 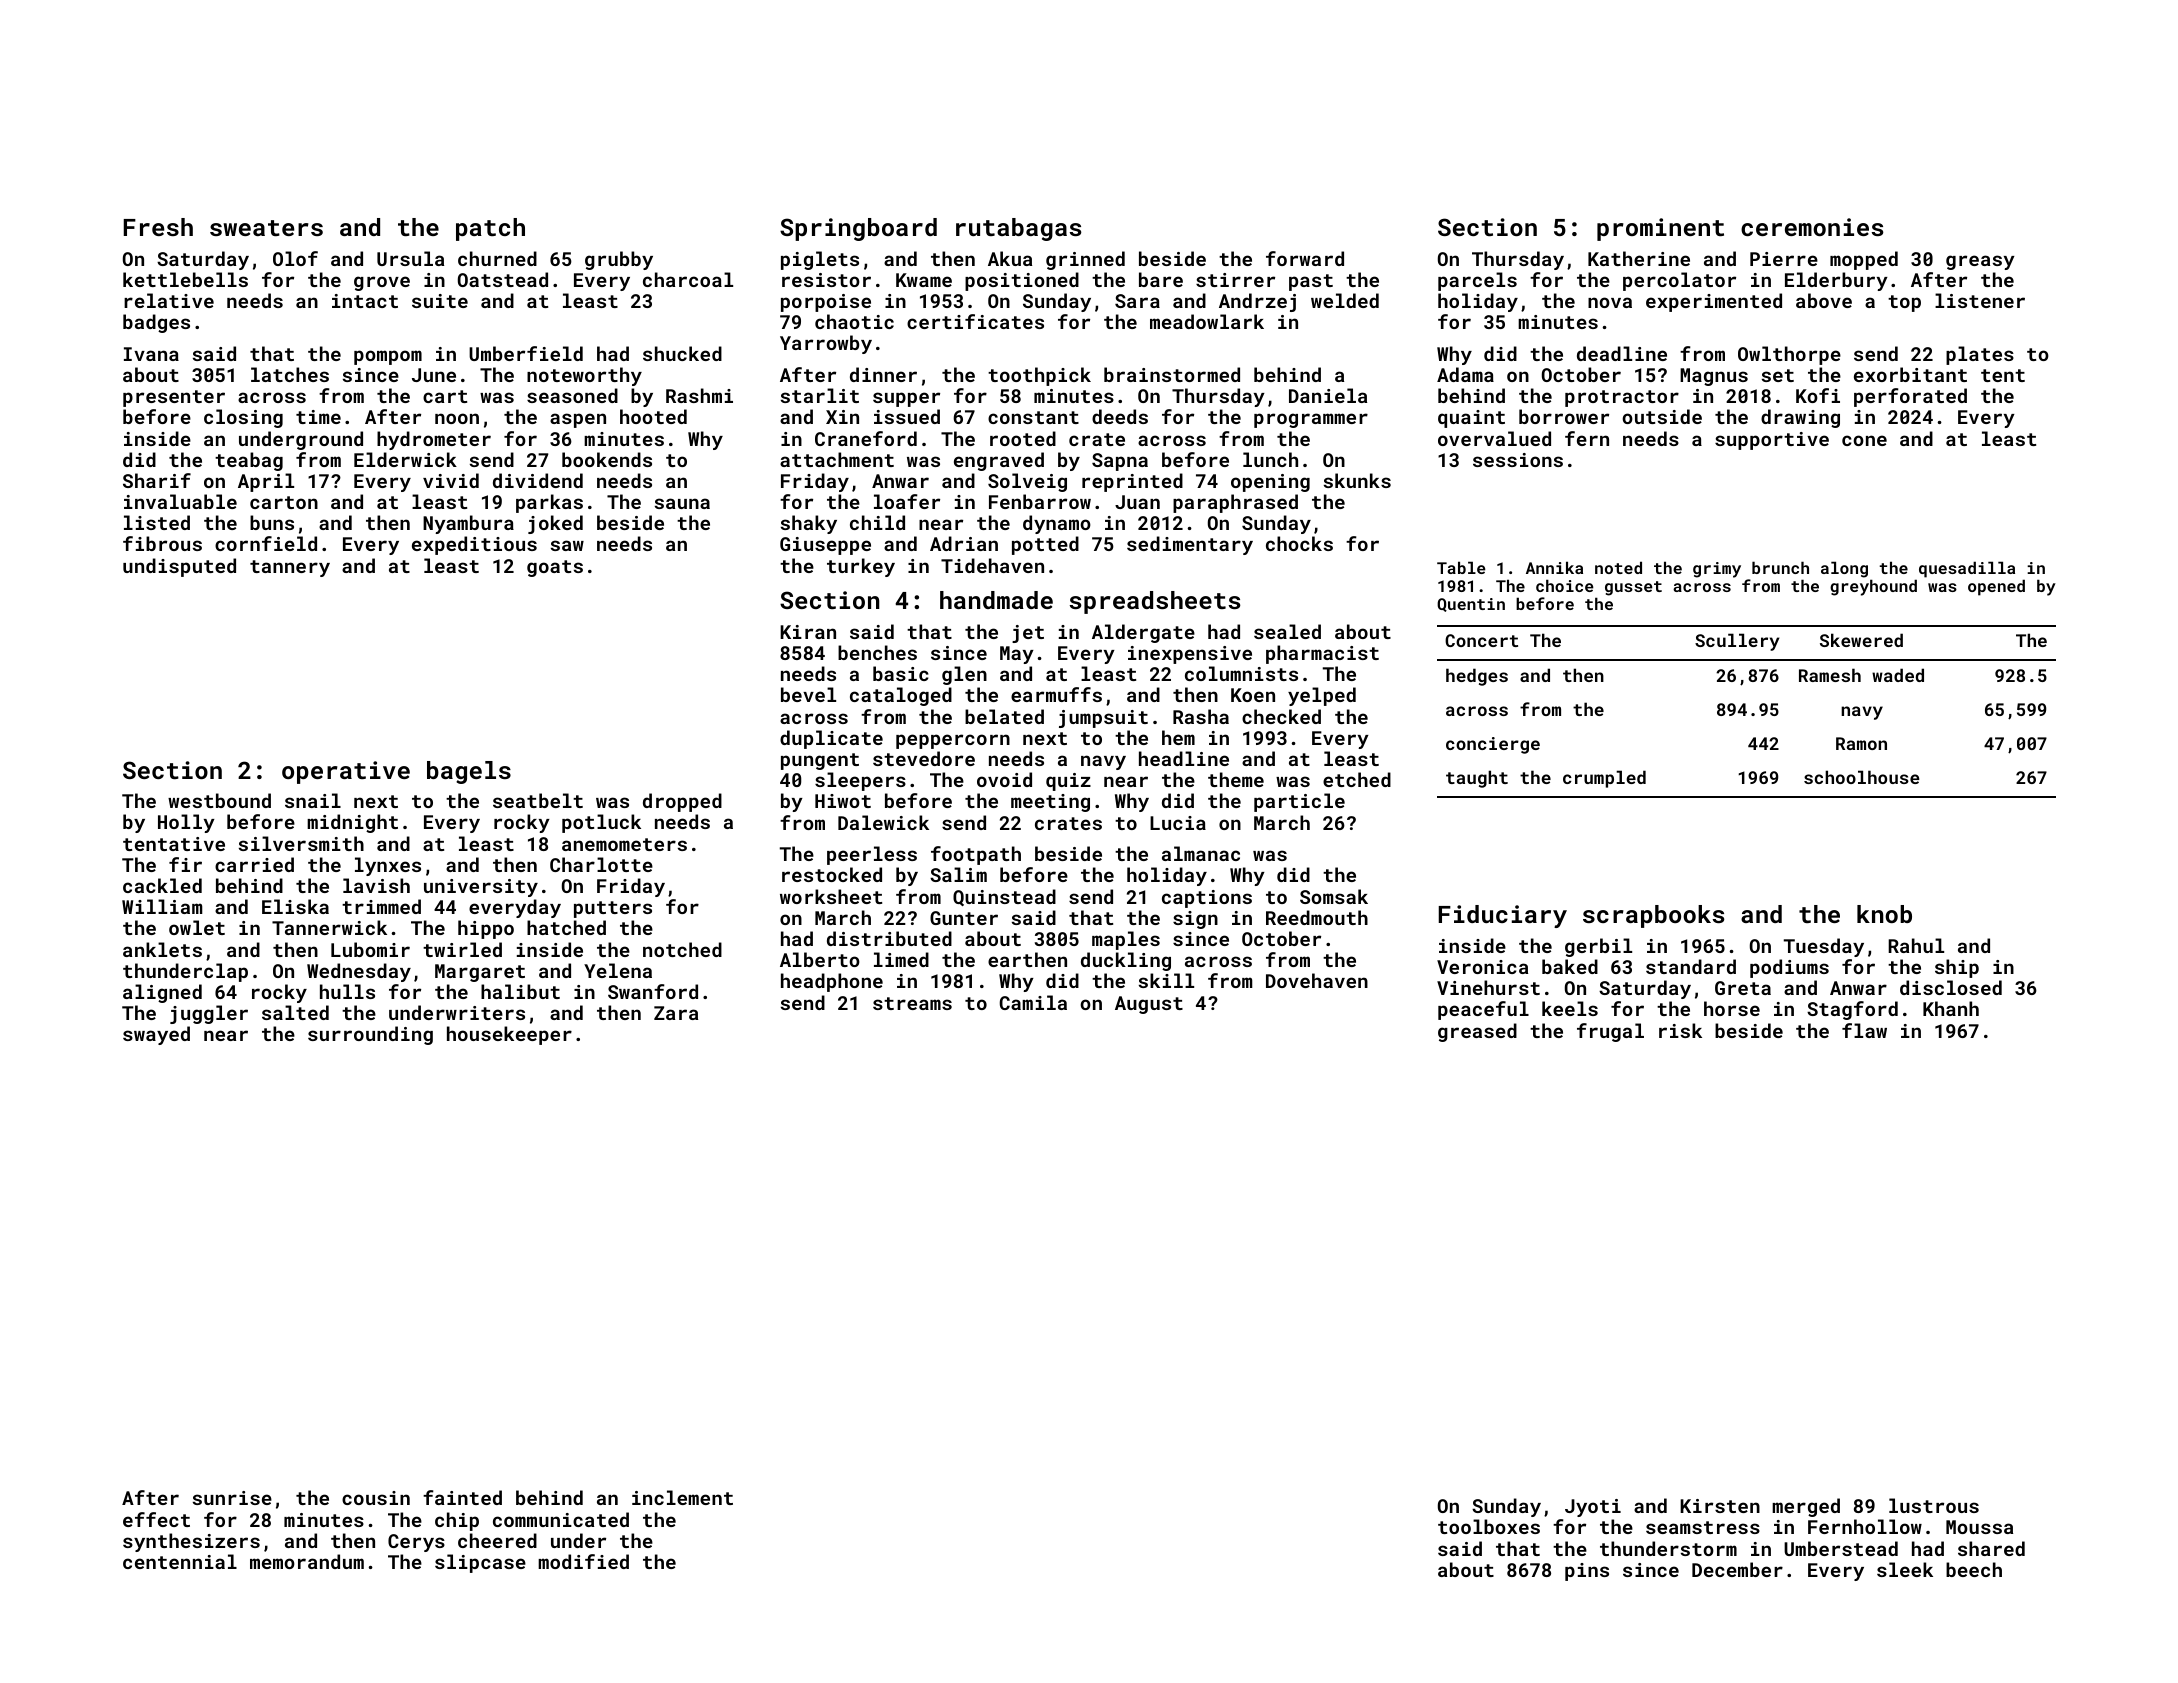 I want to click on operative, so click(x=346, y=772).
